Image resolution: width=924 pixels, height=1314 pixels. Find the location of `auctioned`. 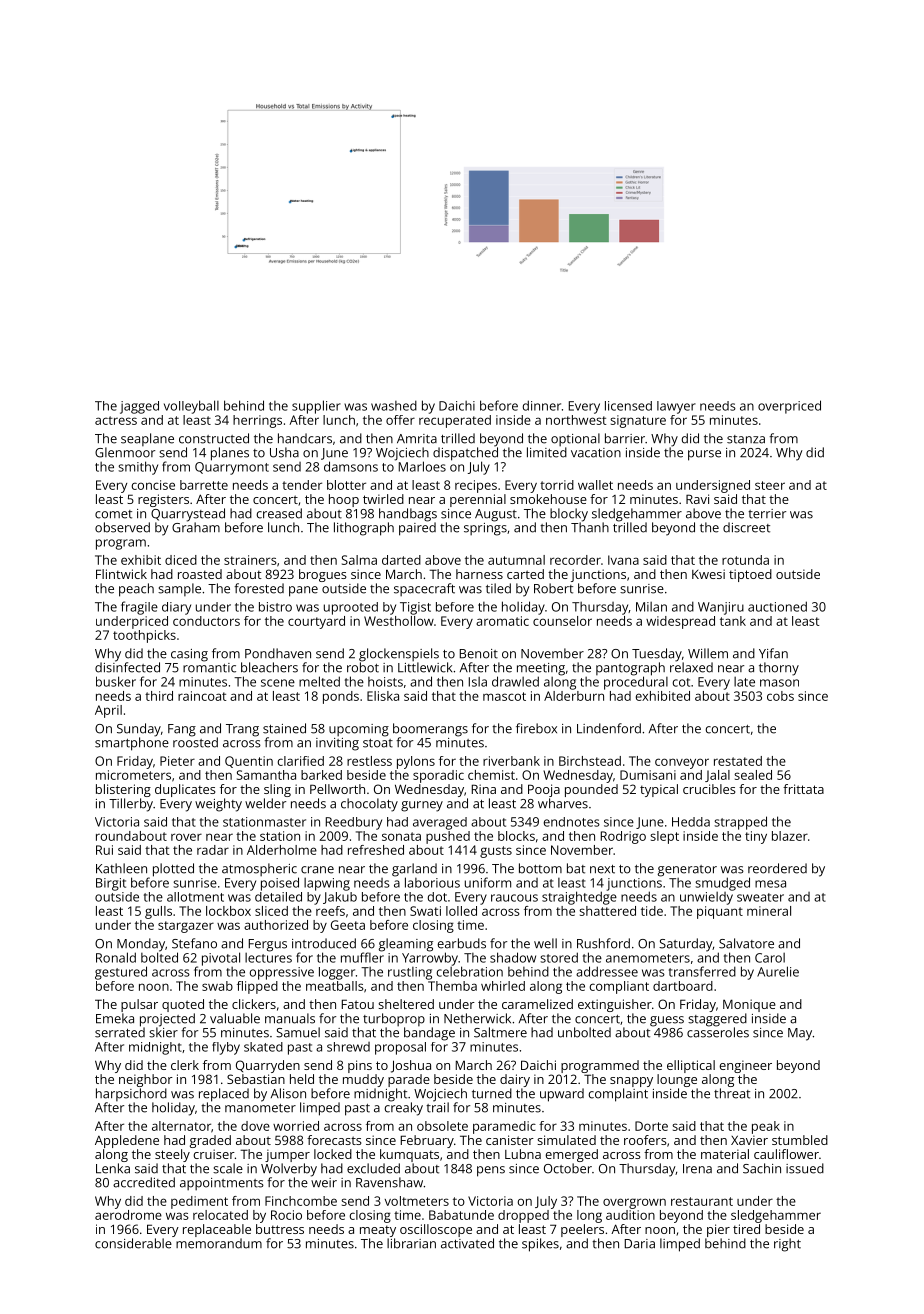

auctioned is located at coordinates (777, 606).
